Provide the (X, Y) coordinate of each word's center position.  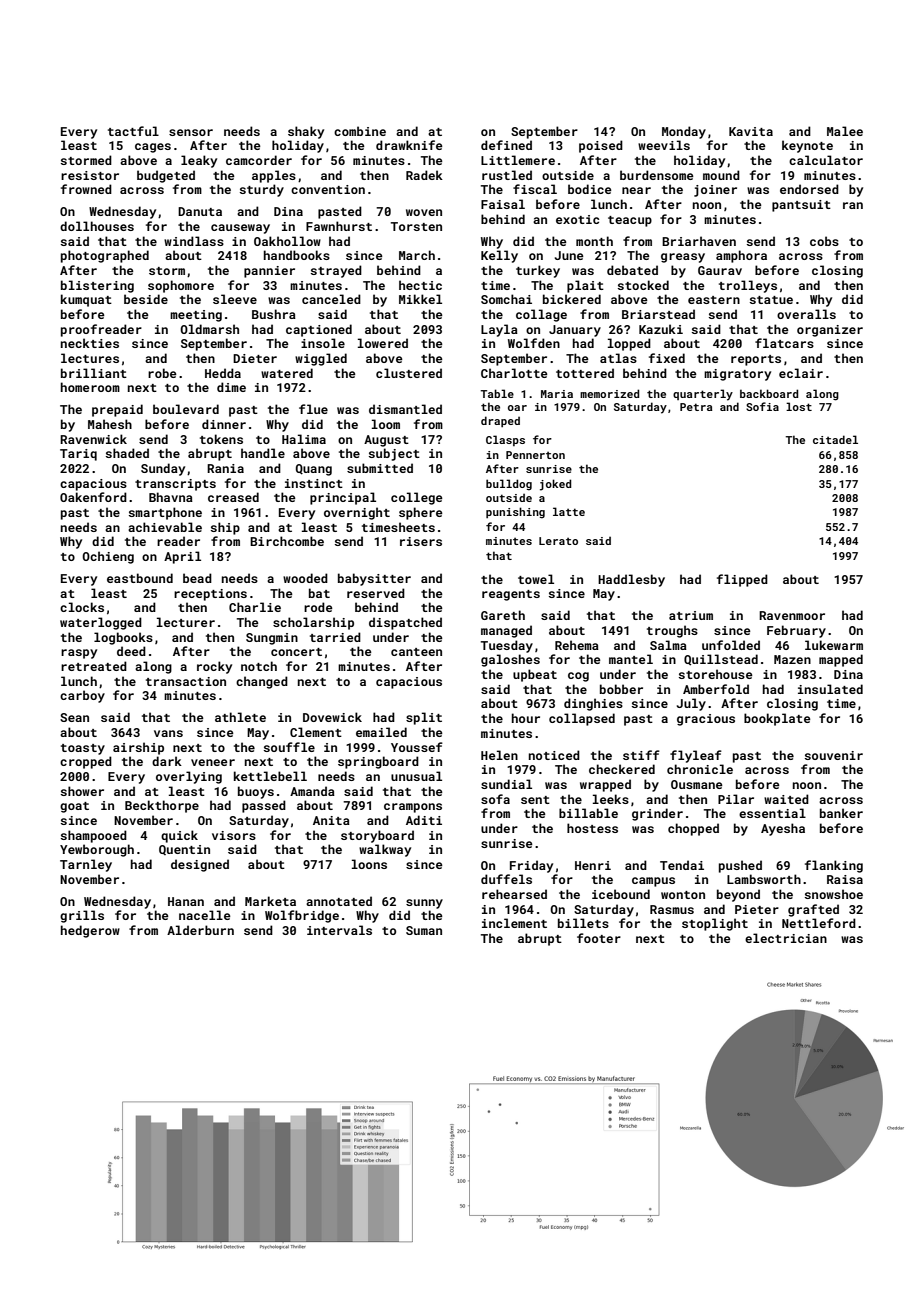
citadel (835, 439)
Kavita (751, 131)
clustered (409, 373)
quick (179, 836)
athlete (240, 717)
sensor (191, 132)
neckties (90, 343)
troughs (672, 631)
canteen (416, 652)
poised (601, 146)
